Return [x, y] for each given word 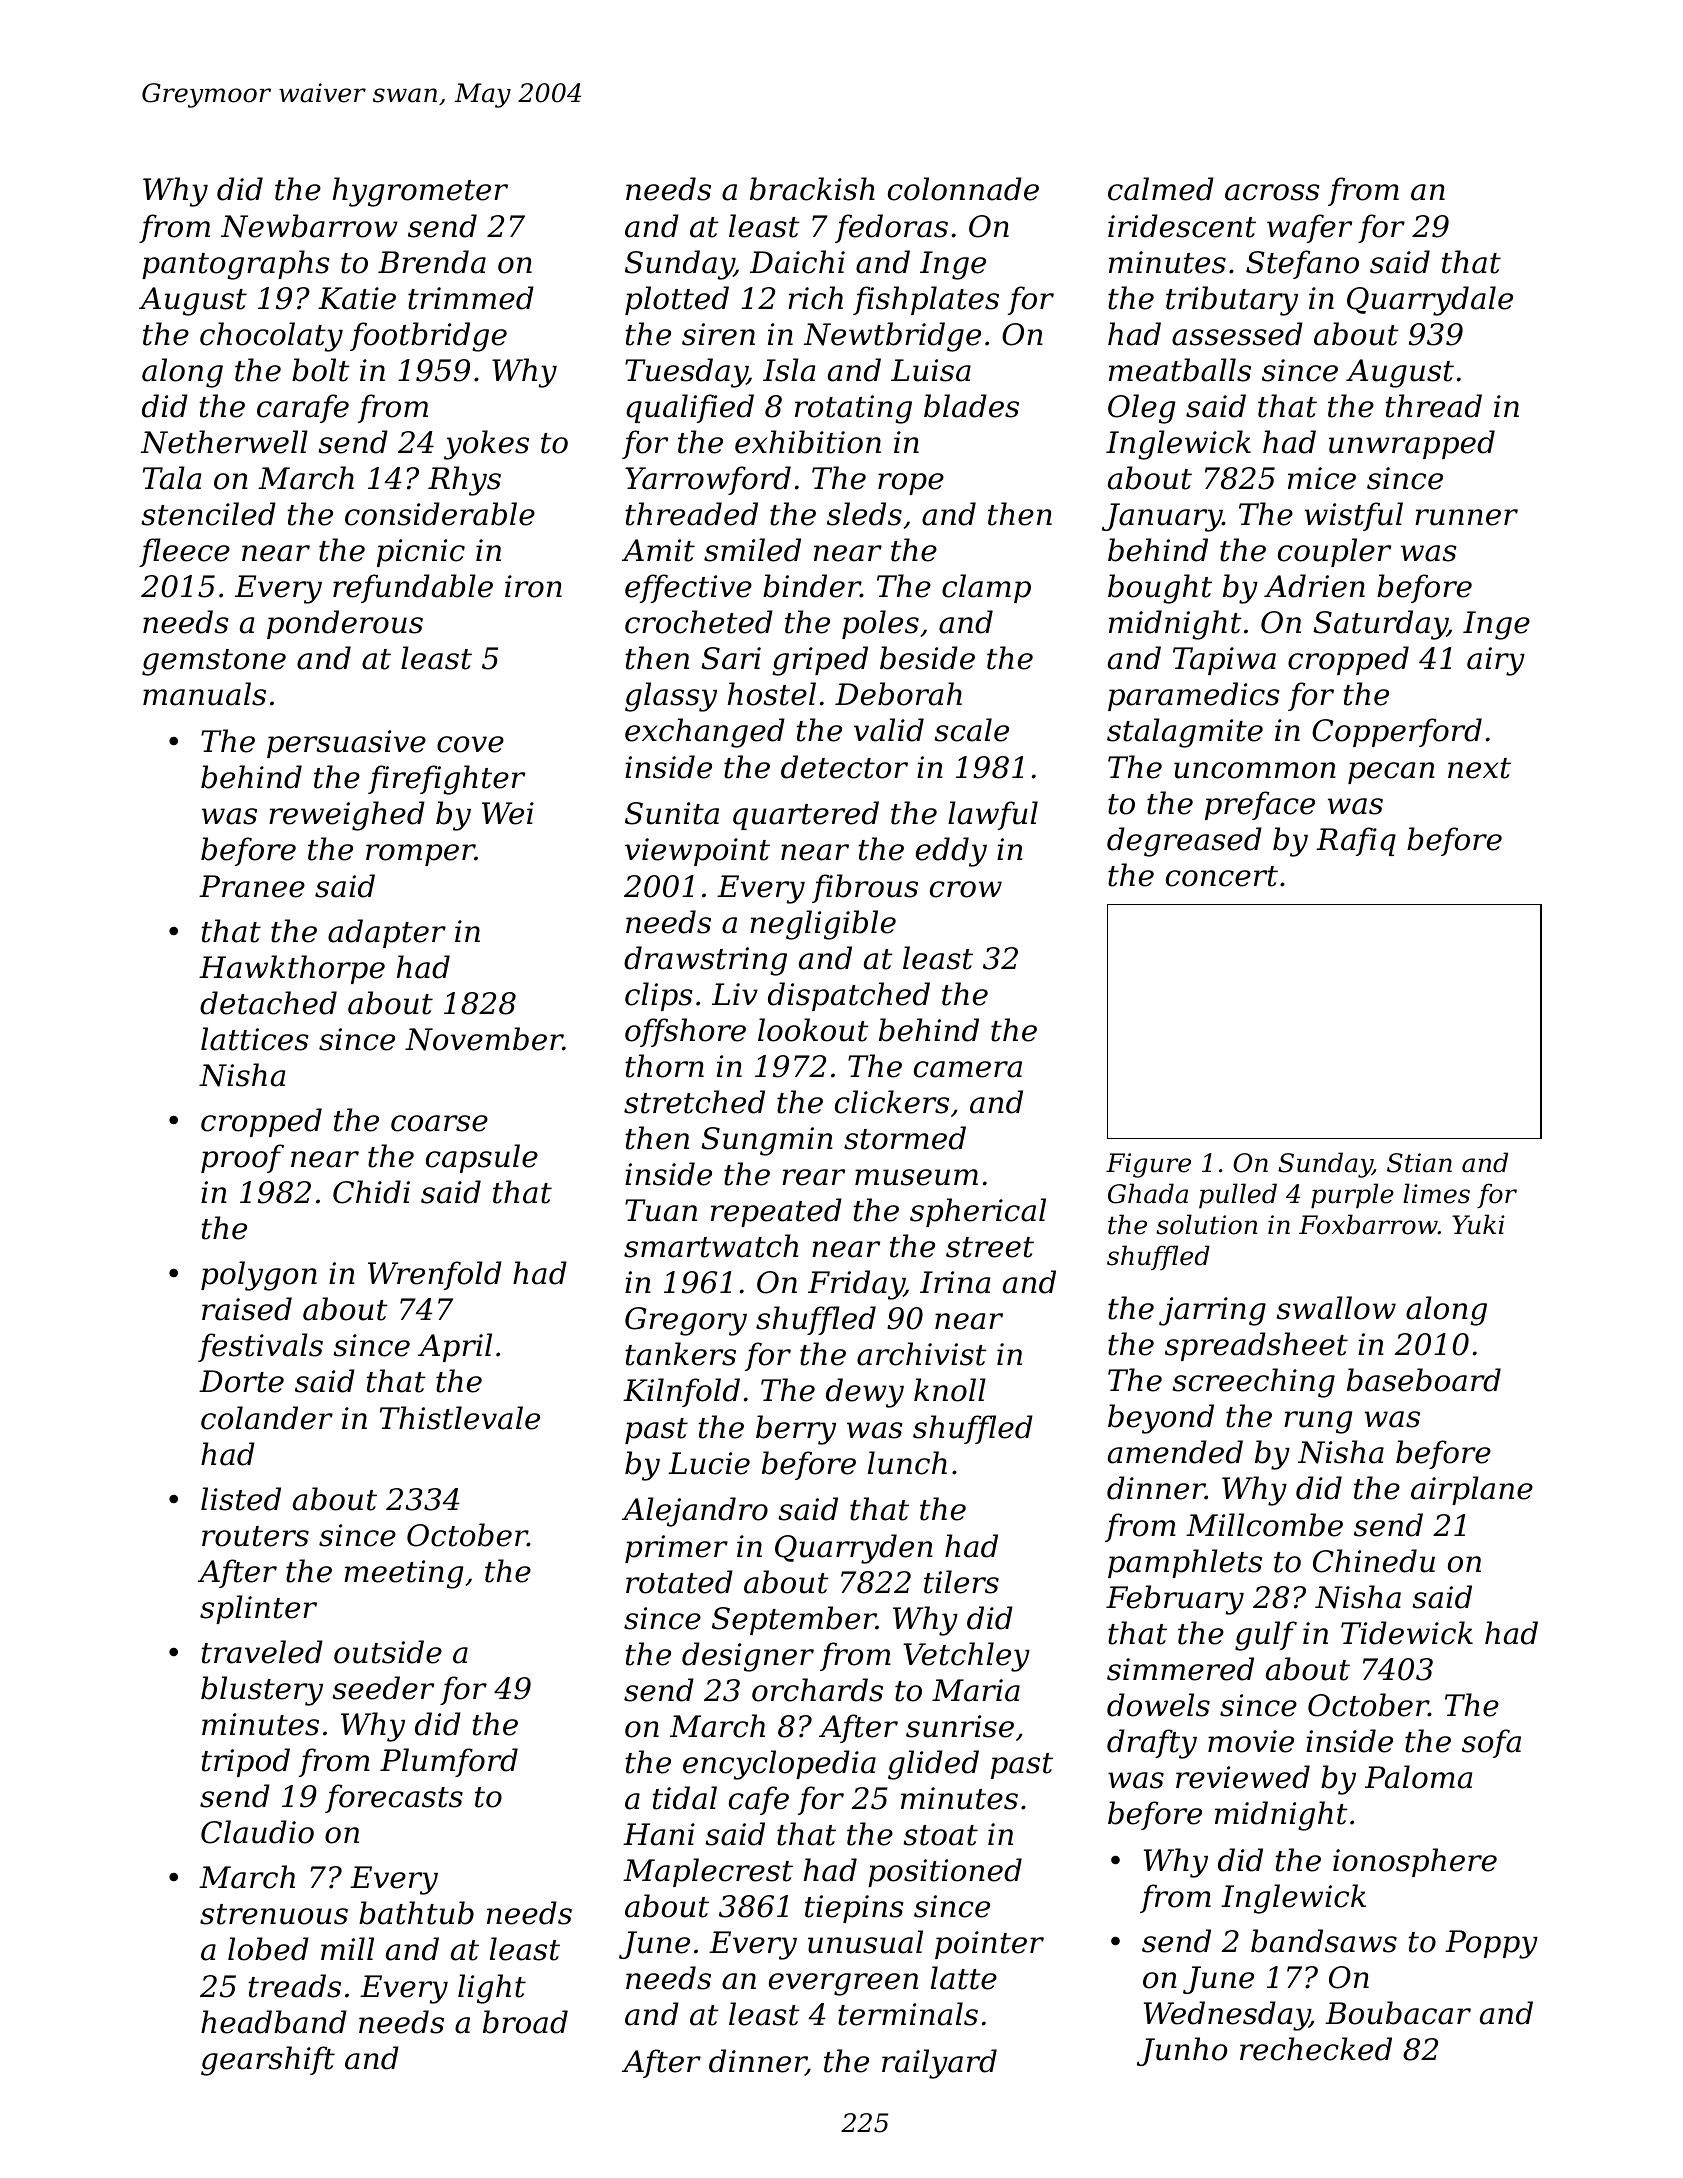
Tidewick [1407, 1633]
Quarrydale [1430, 301]
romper [420, 855]
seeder [383, 1688]
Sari [731, 658]
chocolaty [271, 337]
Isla [789, 370]
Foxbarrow [1368, 1224]
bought [1160, 589]
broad [525, 2022]
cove [470, 744]
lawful [993, 815]
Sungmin [767, 1141]
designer [748, 1657]
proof [242, 1158]
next [1479, 768]
